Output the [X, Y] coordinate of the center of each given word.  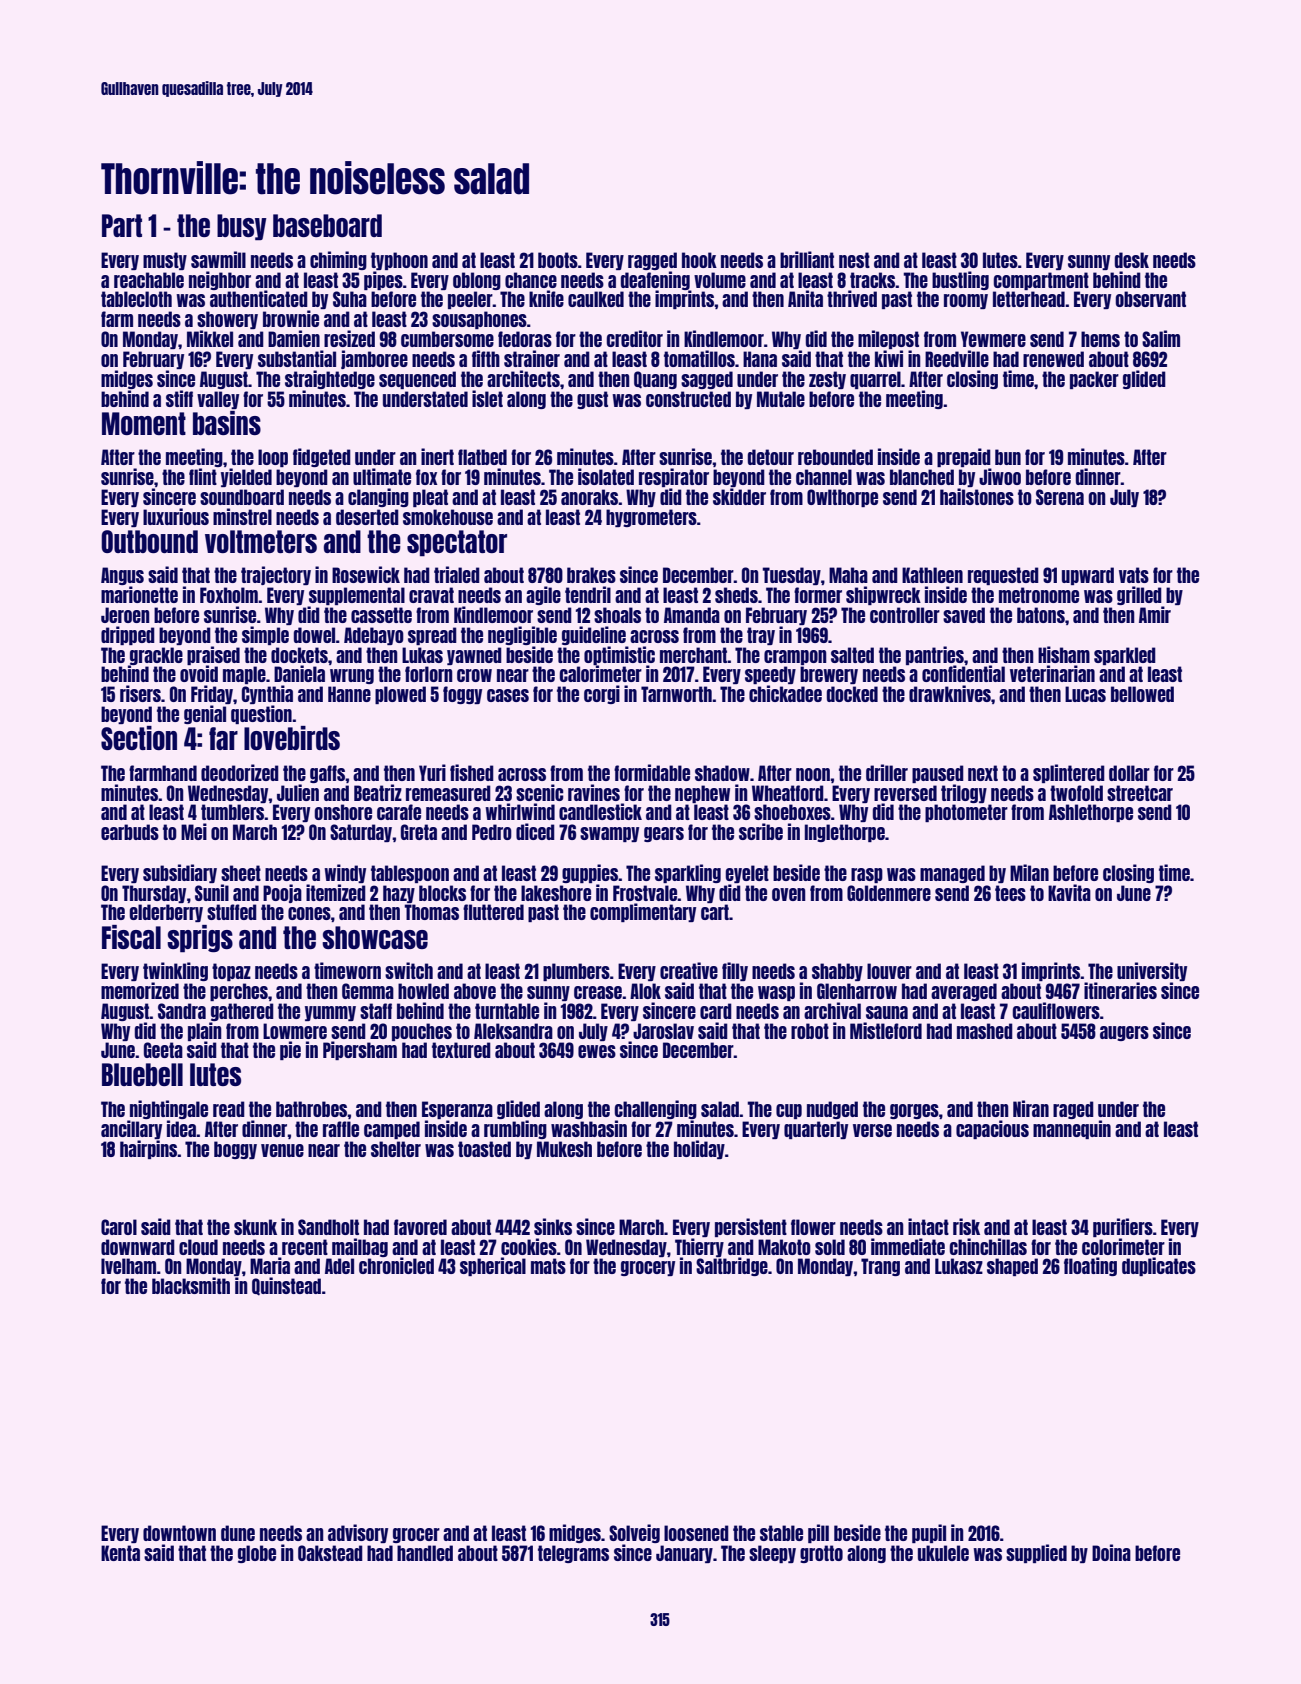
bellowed [1142, 694]
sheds [736, 595]
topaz [231, 972]
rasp [867, 875]
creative [689, 970]
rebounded [835, 457]
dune [238, 1533]
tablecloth [136, 299]
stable [781, 1533]
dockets [299, 655]
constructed [688, 399]
